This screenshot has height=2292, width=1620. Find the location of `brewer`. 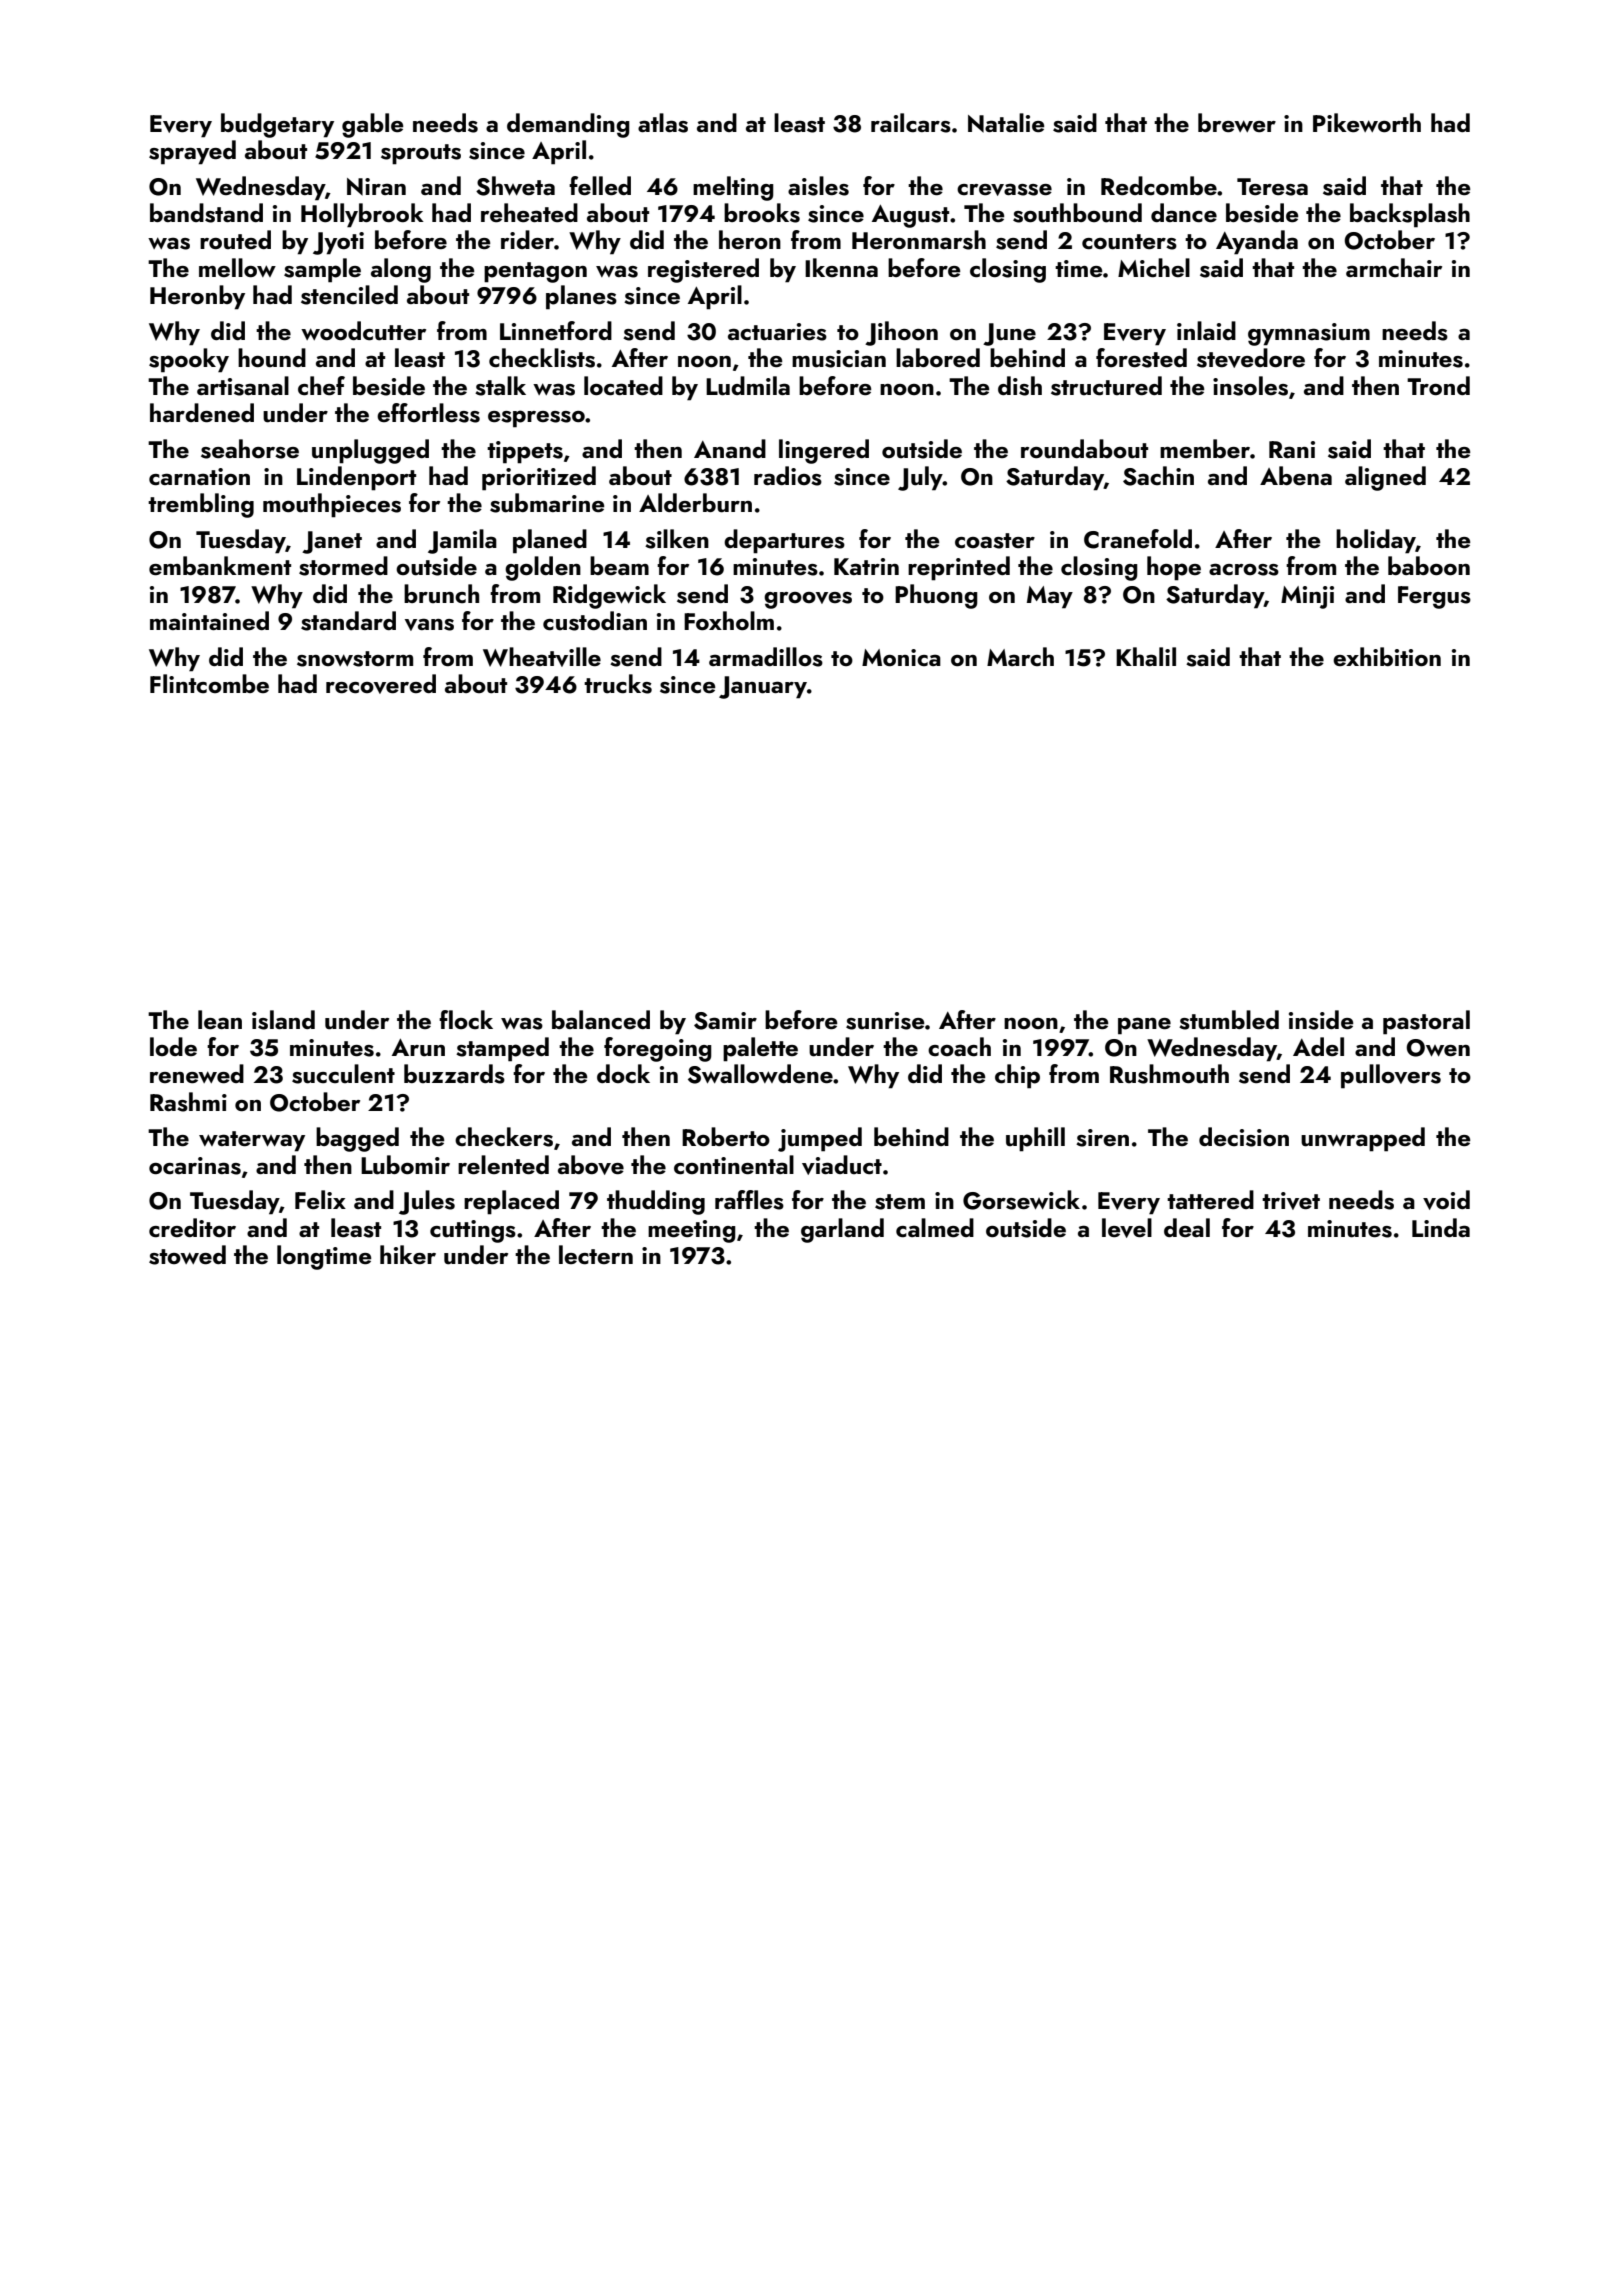

brewer is located at coordinates (1237, 122).
